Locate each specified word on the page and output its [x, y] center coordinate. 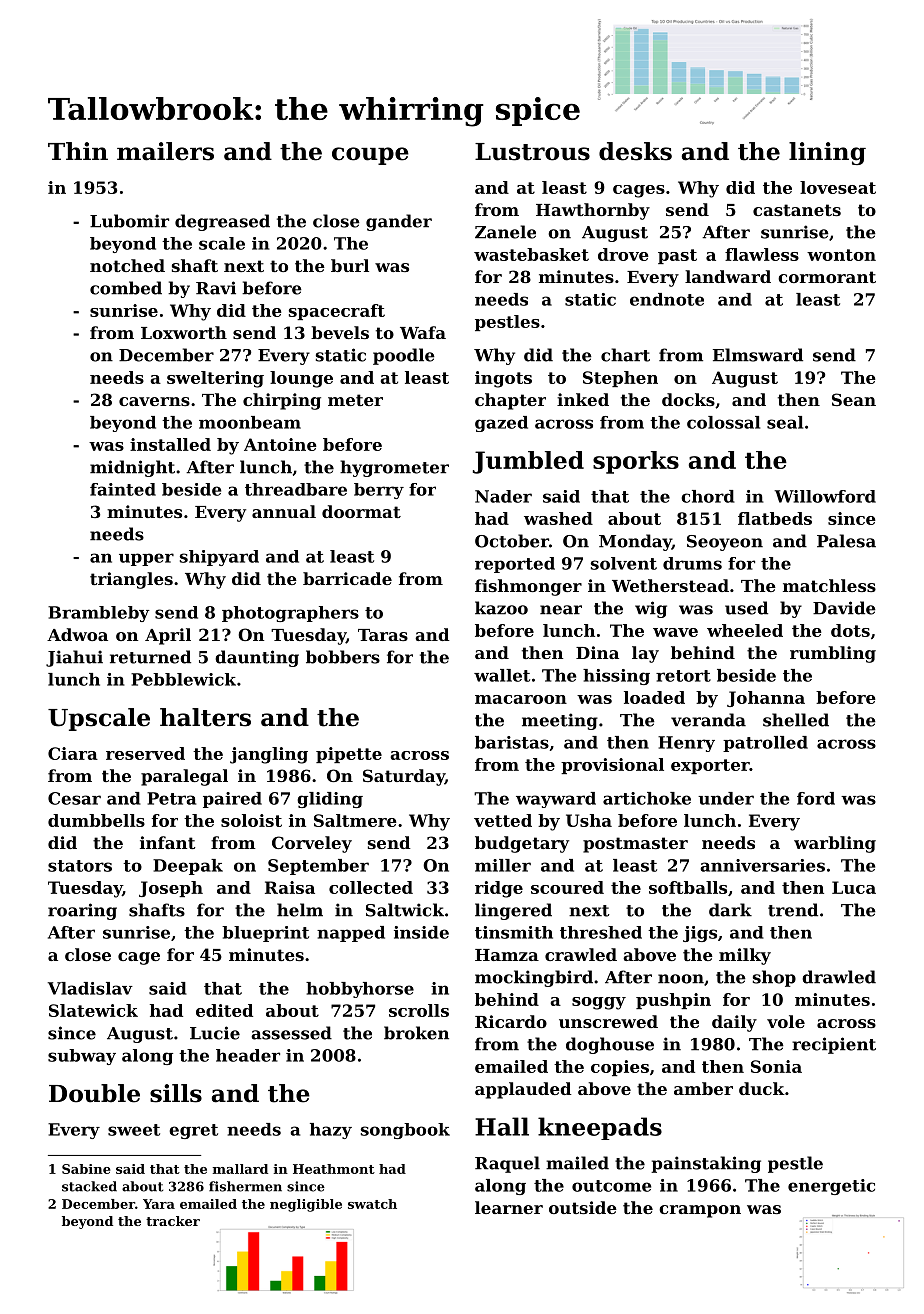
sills [176, 1093]
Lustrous [532, 152]
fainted [123, 489]
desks [635, 151]
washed [558, 518]
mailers [165, 151]
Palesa [846, 541]
